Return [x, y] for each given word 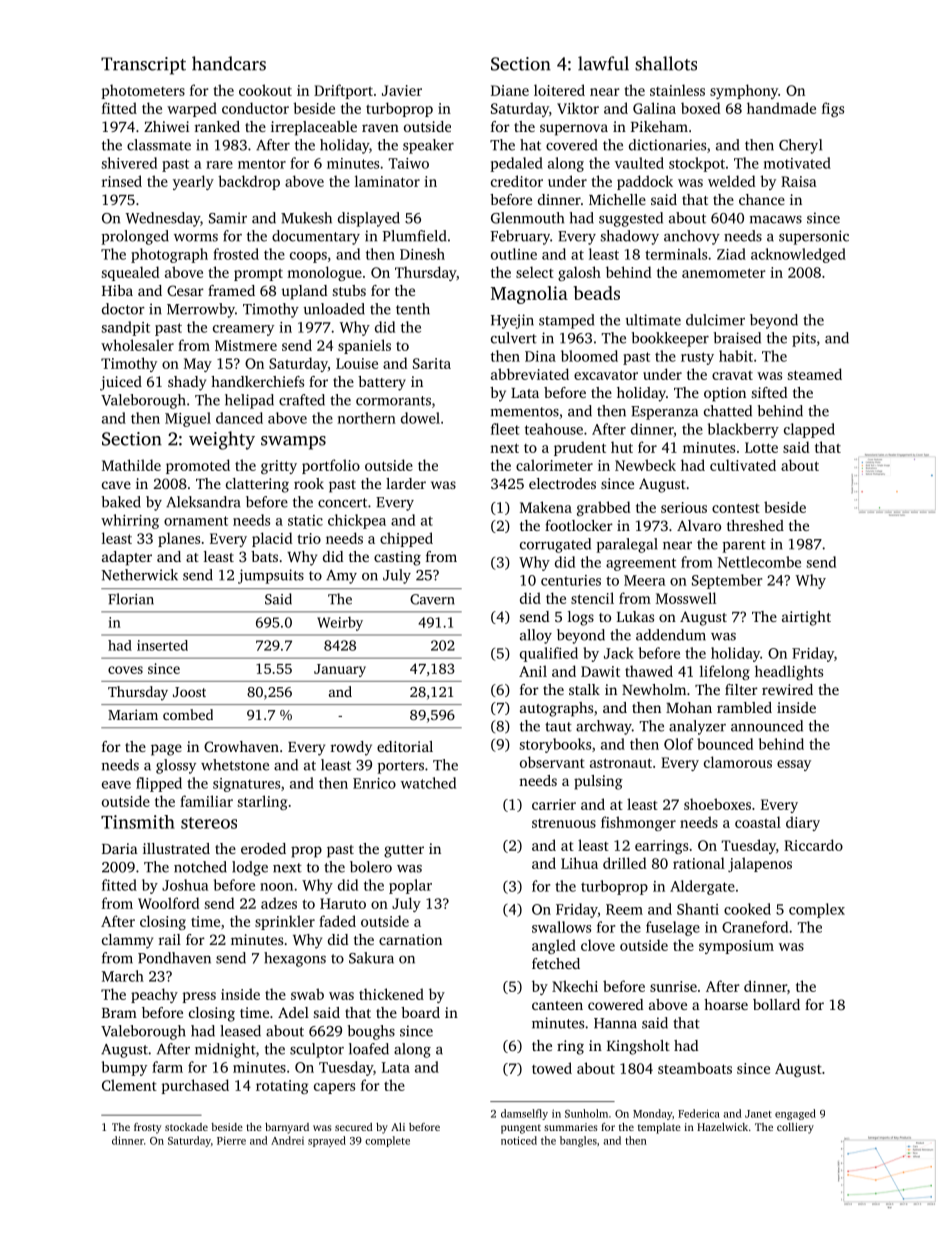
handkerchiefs [257, 381]
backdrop [249, 182]
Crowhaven [241, 746]
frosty [147, 1128]
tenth [413, 309]
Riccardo [813, 845]
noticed [519, 1140]
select [535, 272]
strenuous [564, 823]
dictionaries [667, 145]
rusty [697, 358]
